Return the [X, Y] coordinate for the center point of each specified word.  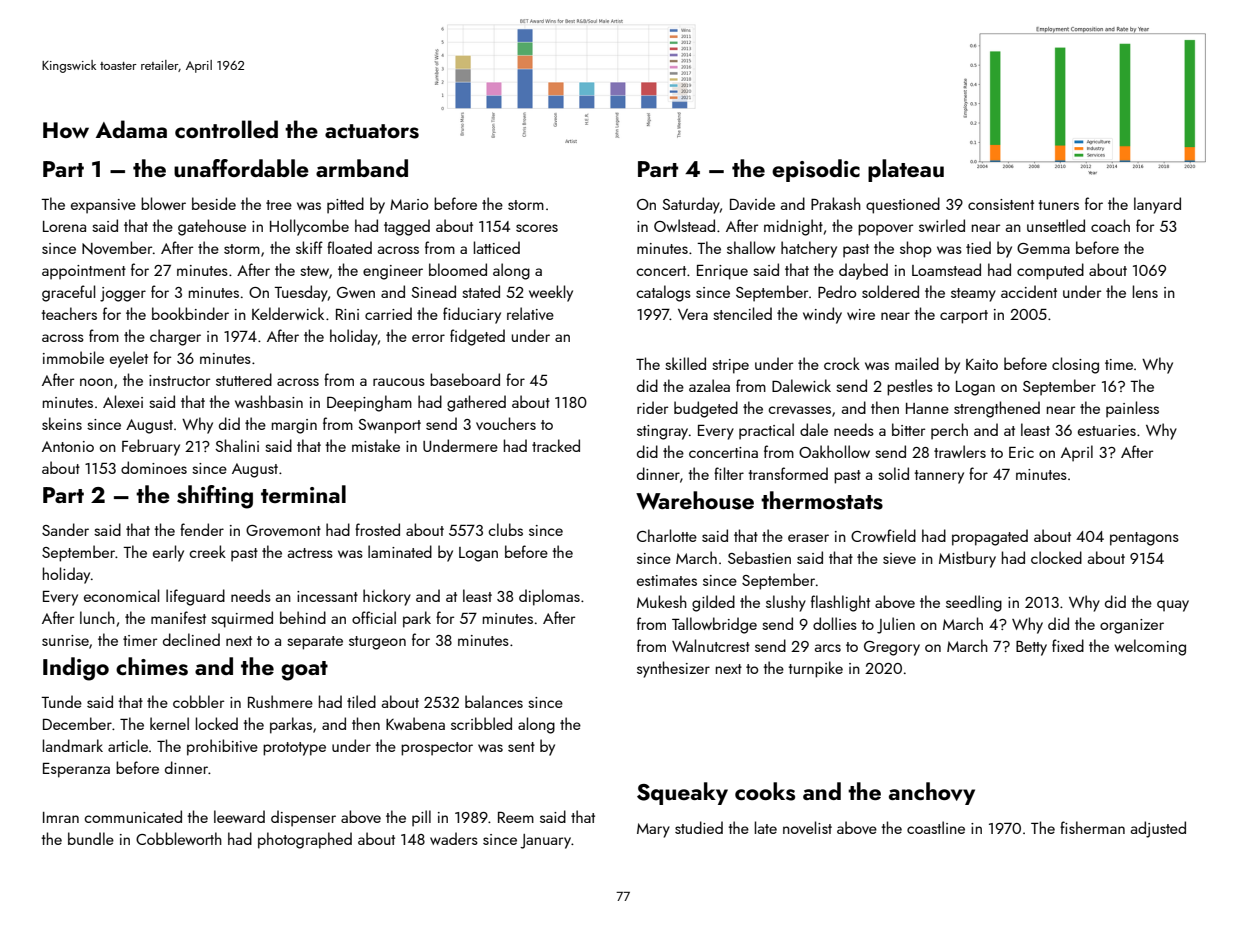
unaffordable [241, 168]
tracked [556, 445]
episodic [816, 170]
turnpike [815, 669]
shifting [215, 497]
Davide [752, 203]
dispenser [303, 818]
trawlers [960, 451]
